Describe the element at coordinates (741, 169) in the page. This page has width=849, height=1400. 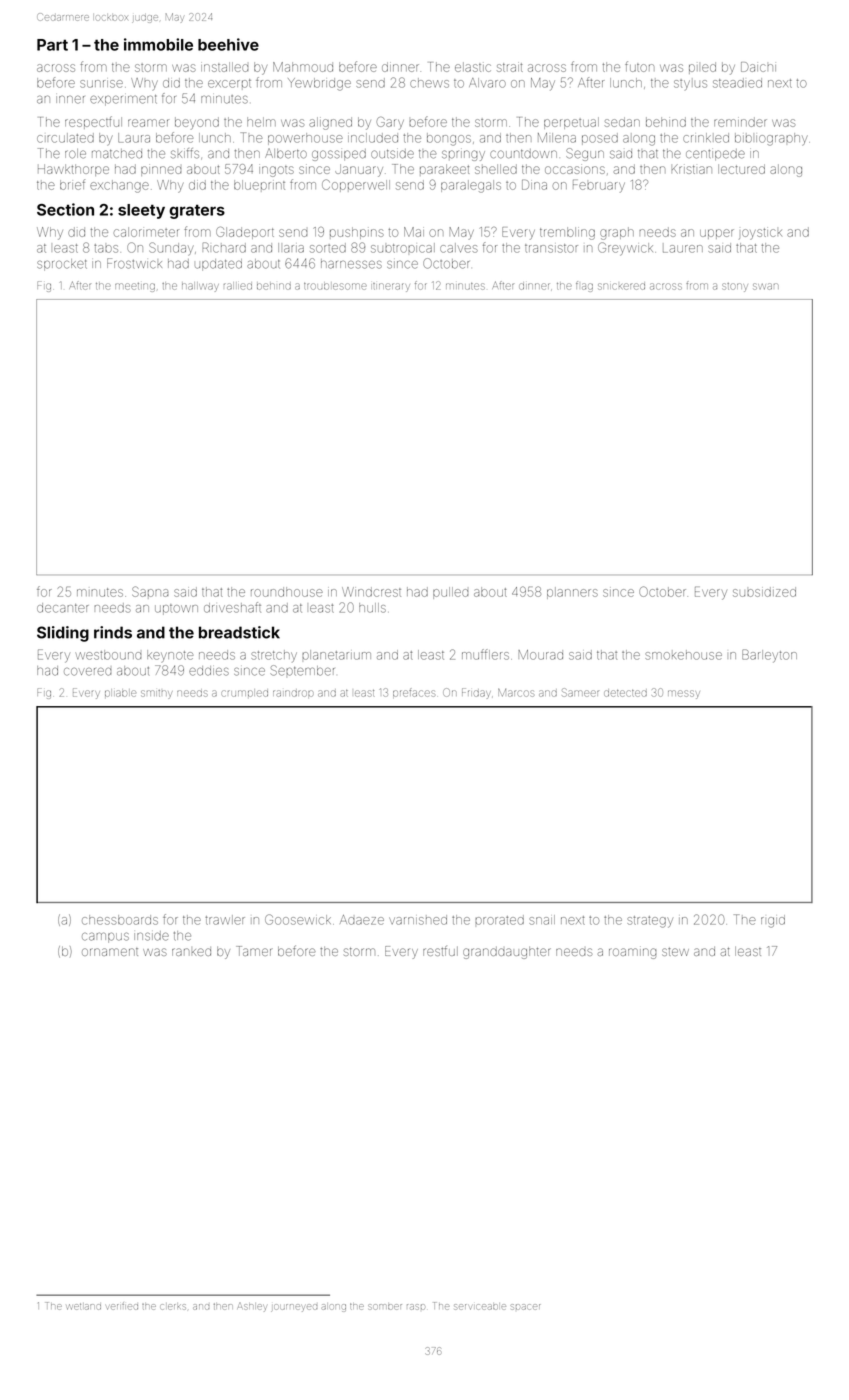
I see `lectured` at that location.
